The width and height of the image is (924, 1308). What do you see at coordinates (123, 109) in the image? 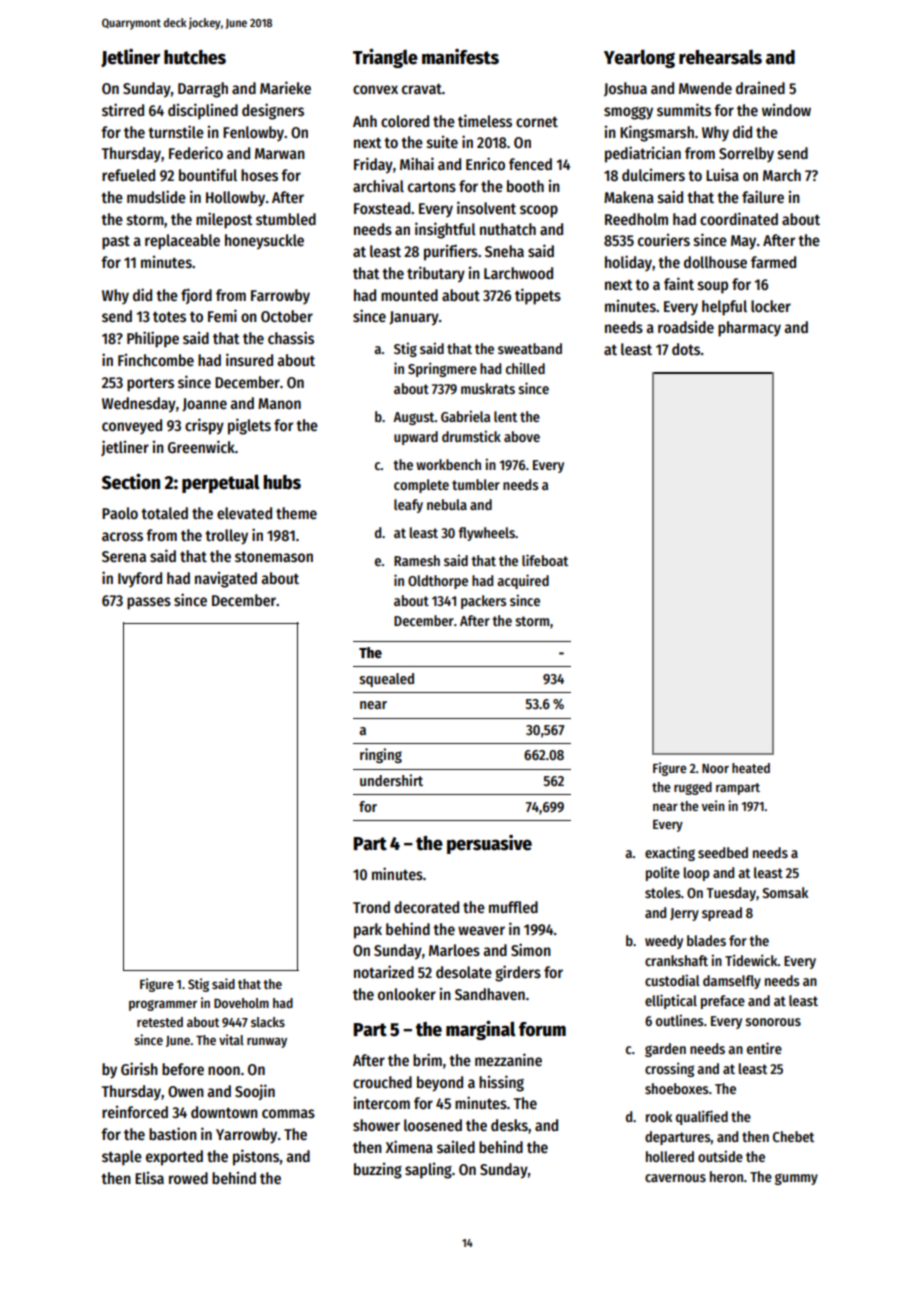
I see `stirred` at bounding box center [123, 109].
